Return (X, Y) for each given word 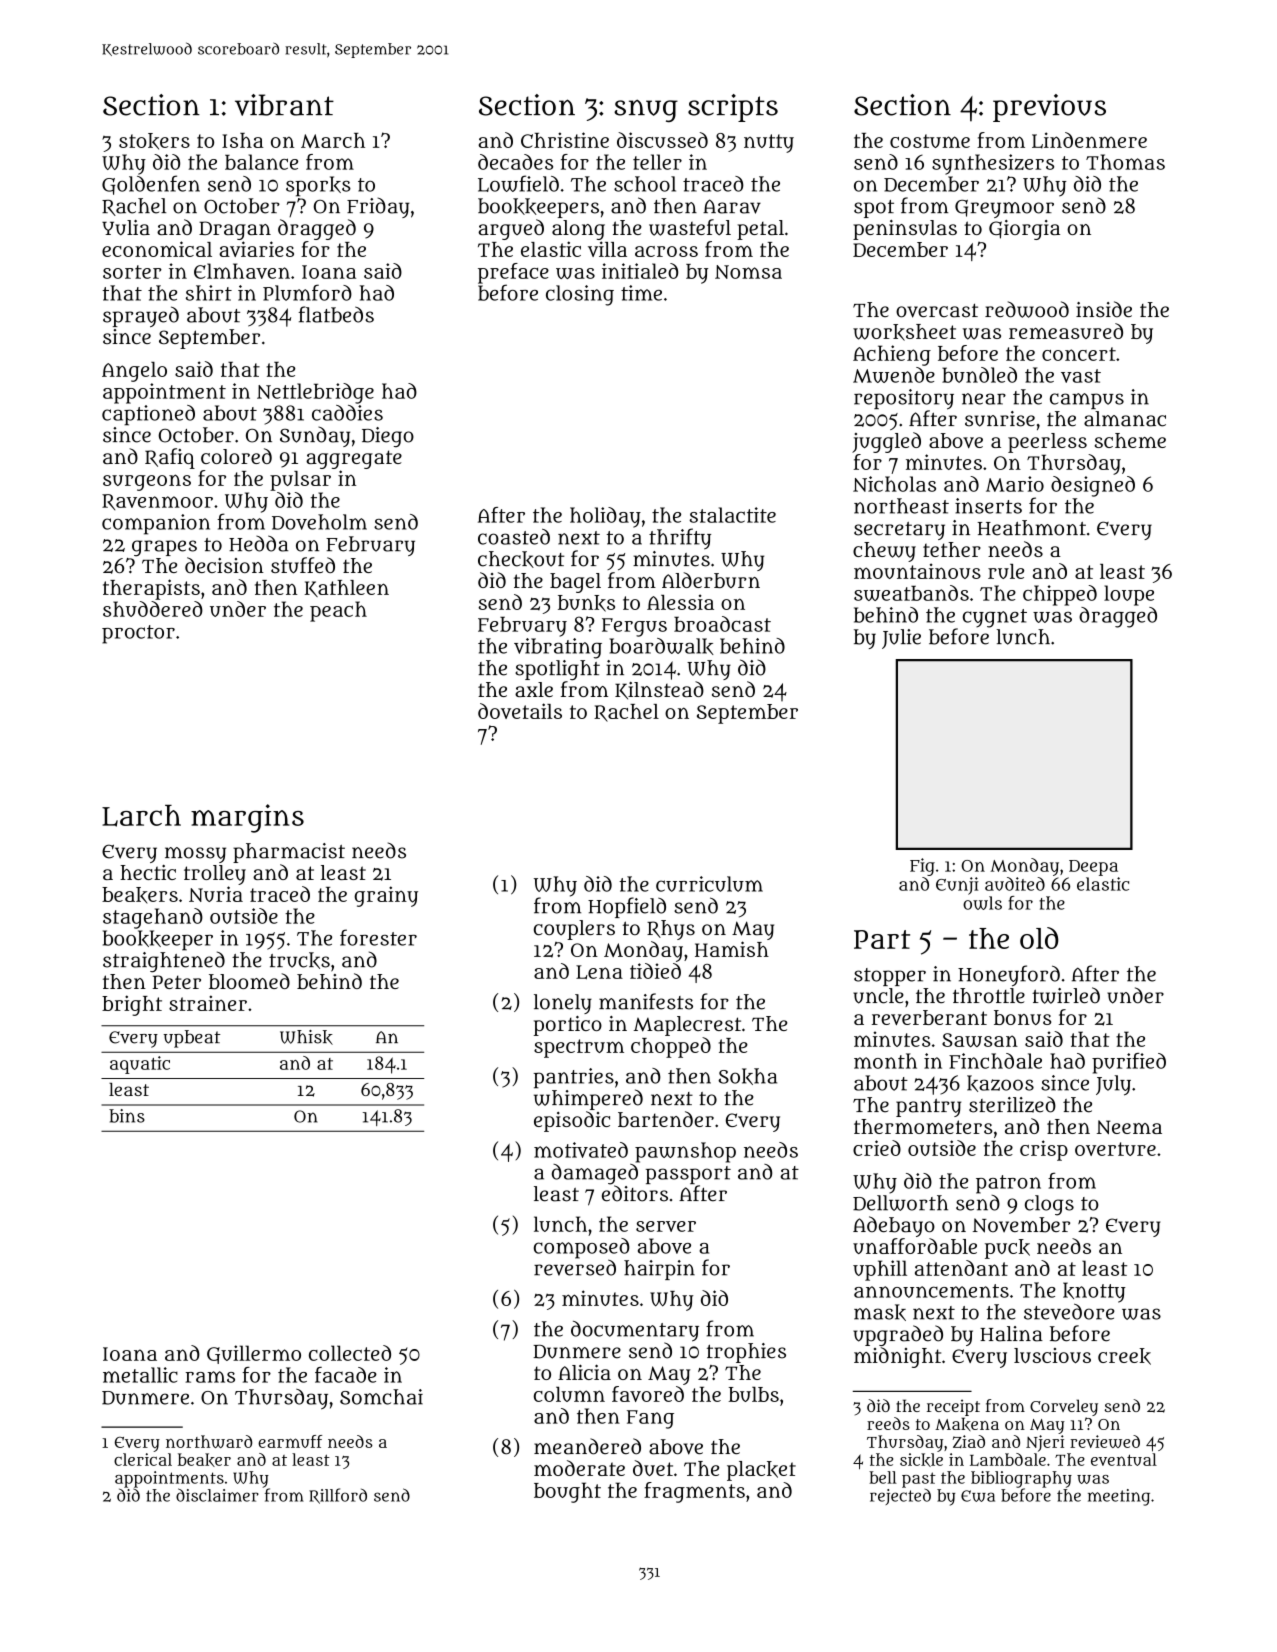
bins (127, 1116)
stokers (154, 141)
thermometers (923, 1126)
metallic (140, 1375)
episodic (572, 1121)
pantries (573, 1078)
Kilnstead (659, 690)
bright (132, 1005)
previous (1049, 108)
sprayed (141, 316)
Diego (388, 437)
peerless (1047, 443)
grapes (164, 548)
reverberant (929, 1017)
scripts (733, 108)
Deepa (1093, 868)
